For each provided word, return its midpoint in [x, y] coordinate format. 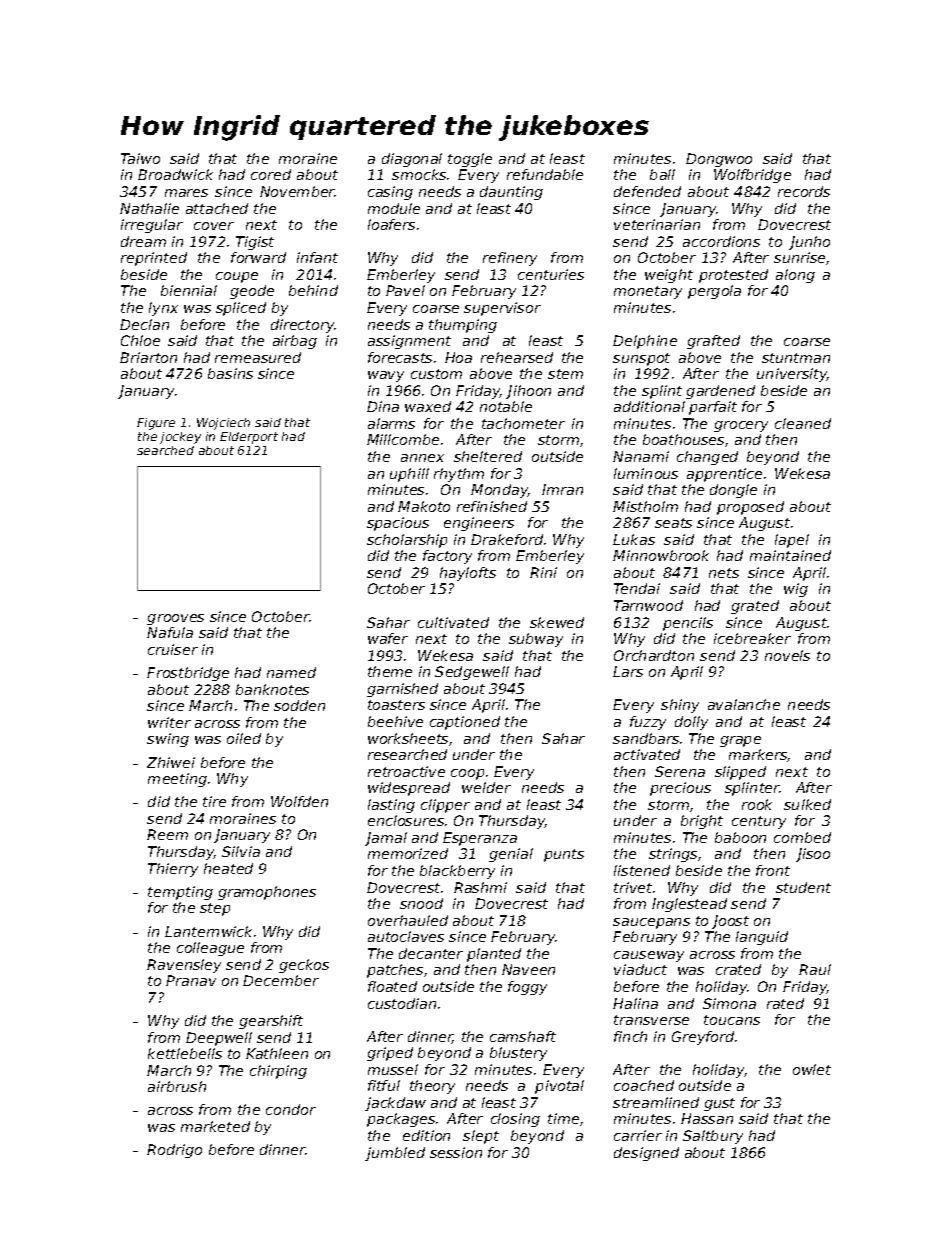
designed [646, 1154]
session [456, 1152]
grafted [713, 342]
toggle [470, 160]
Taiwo [140, 158]
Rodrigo [174, 1151]
